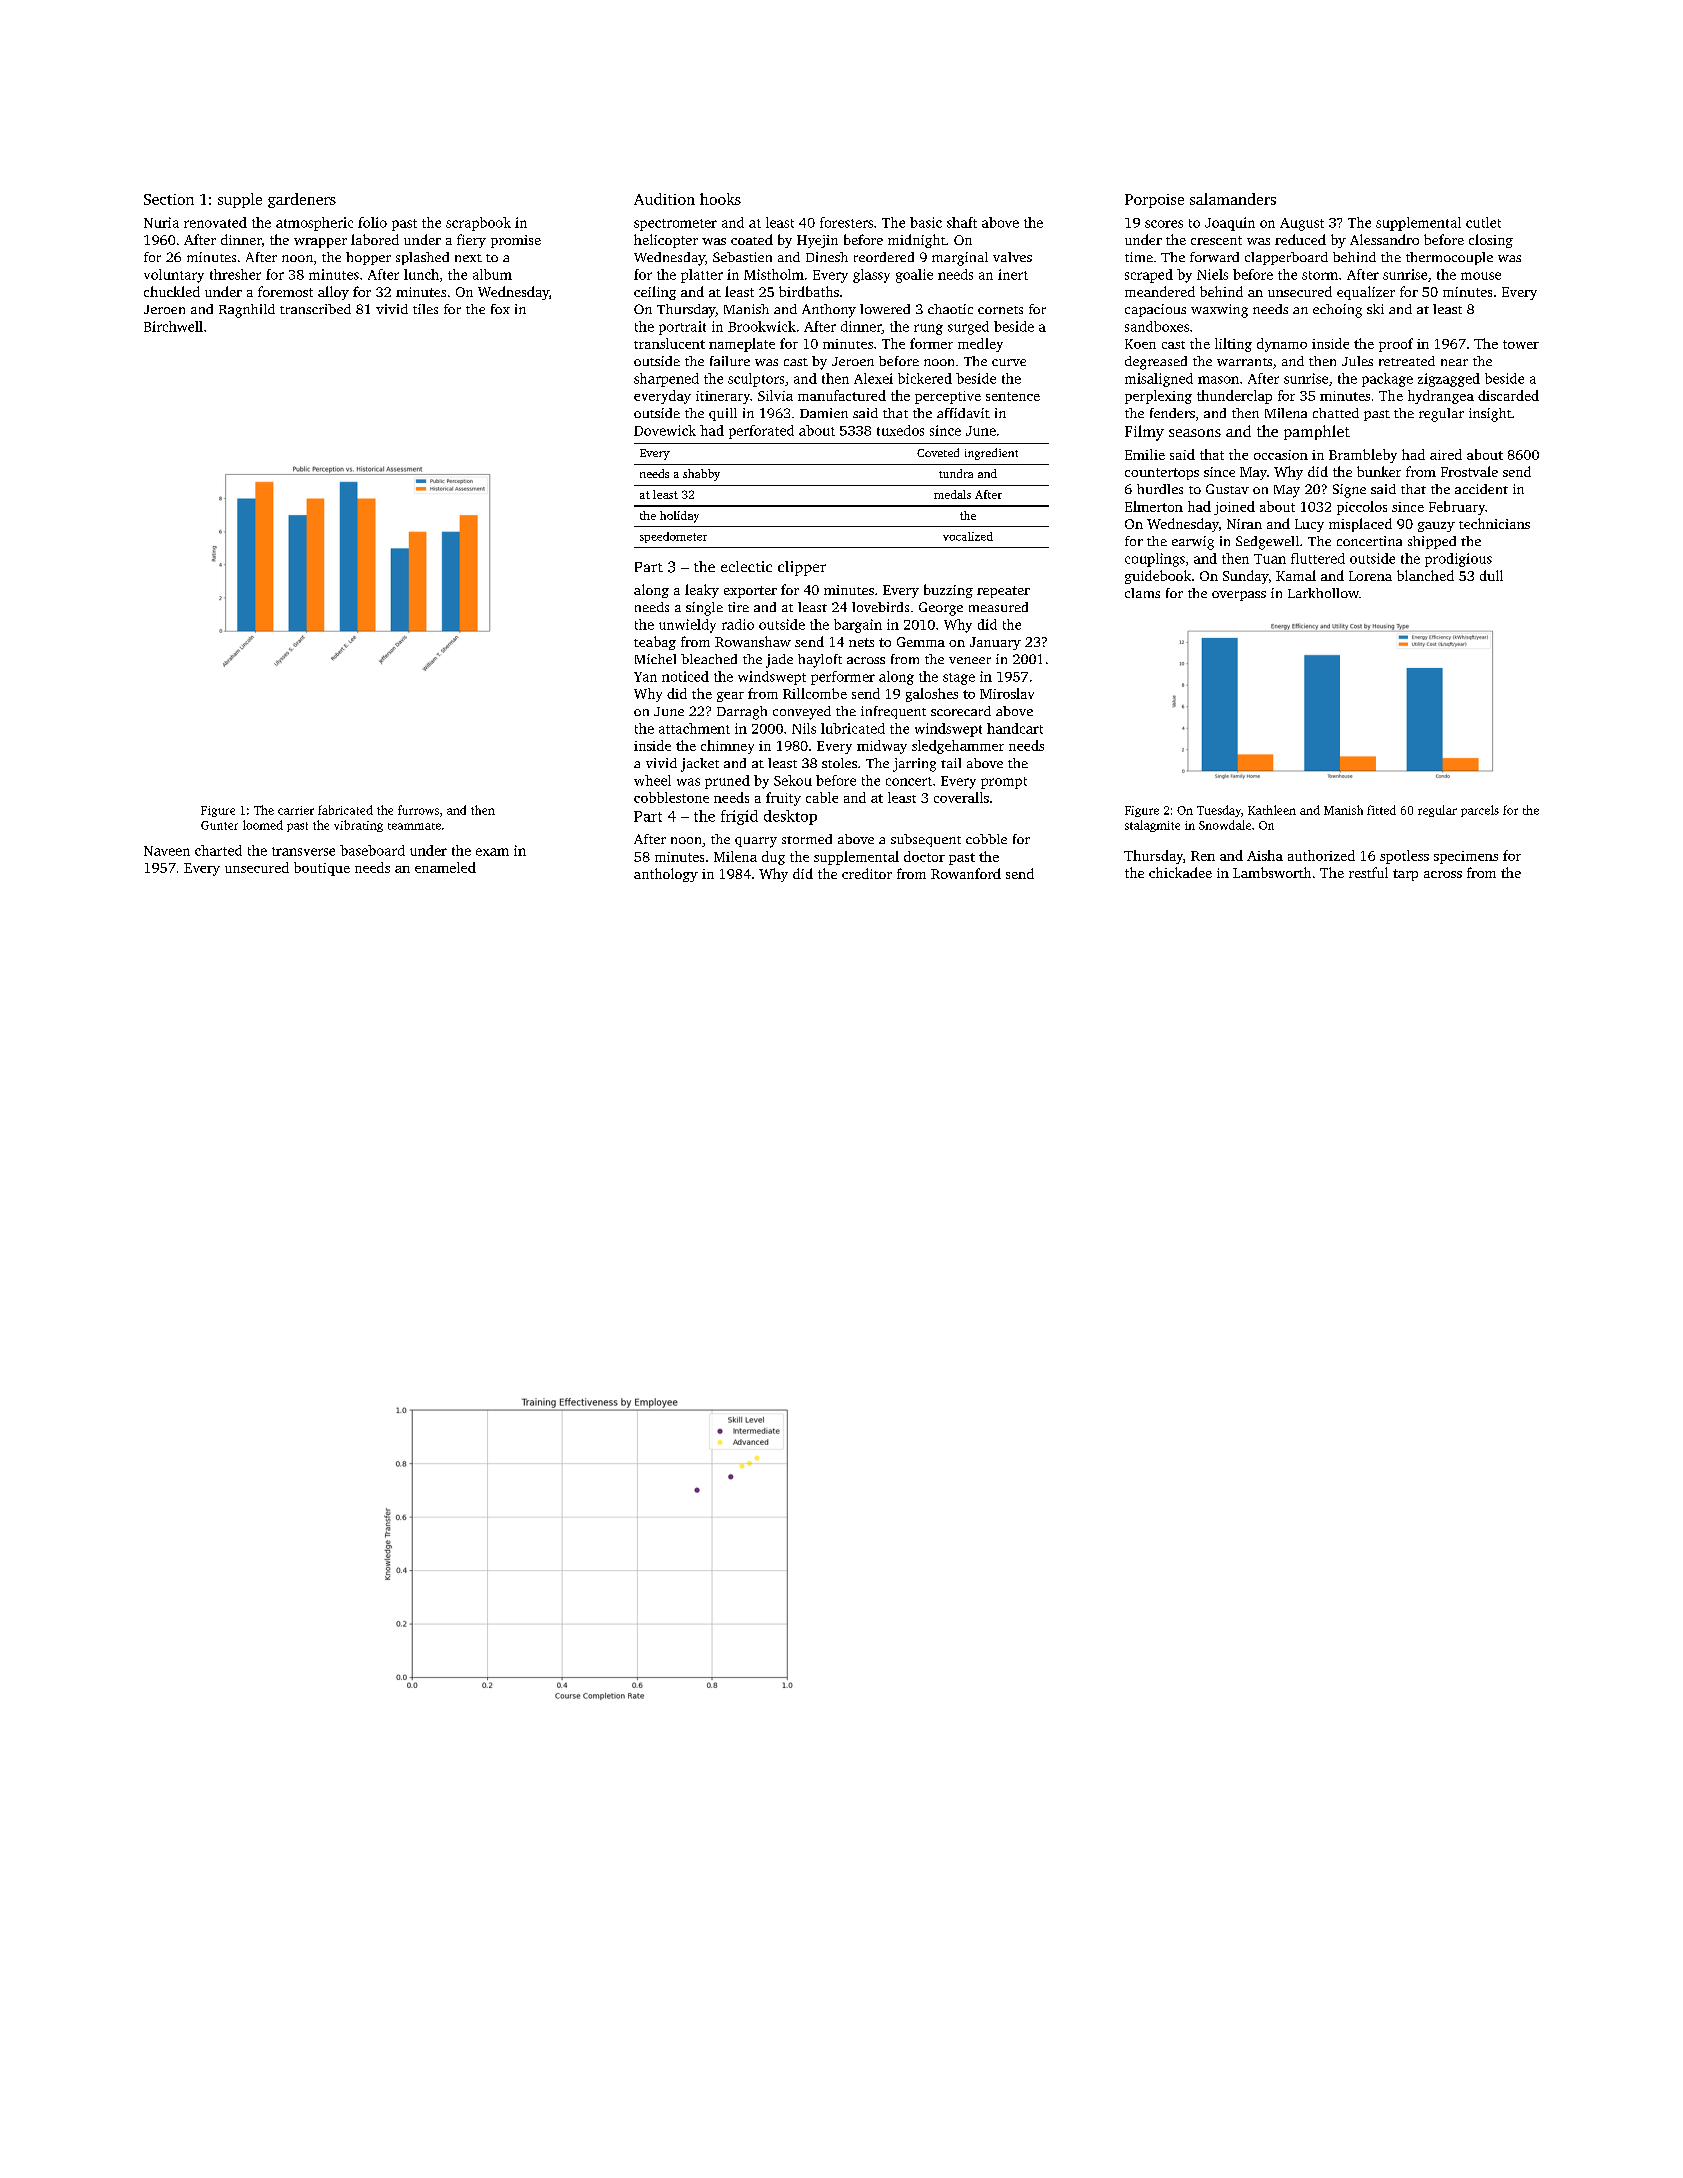  I want to click on marginal, so click(960, 259).
